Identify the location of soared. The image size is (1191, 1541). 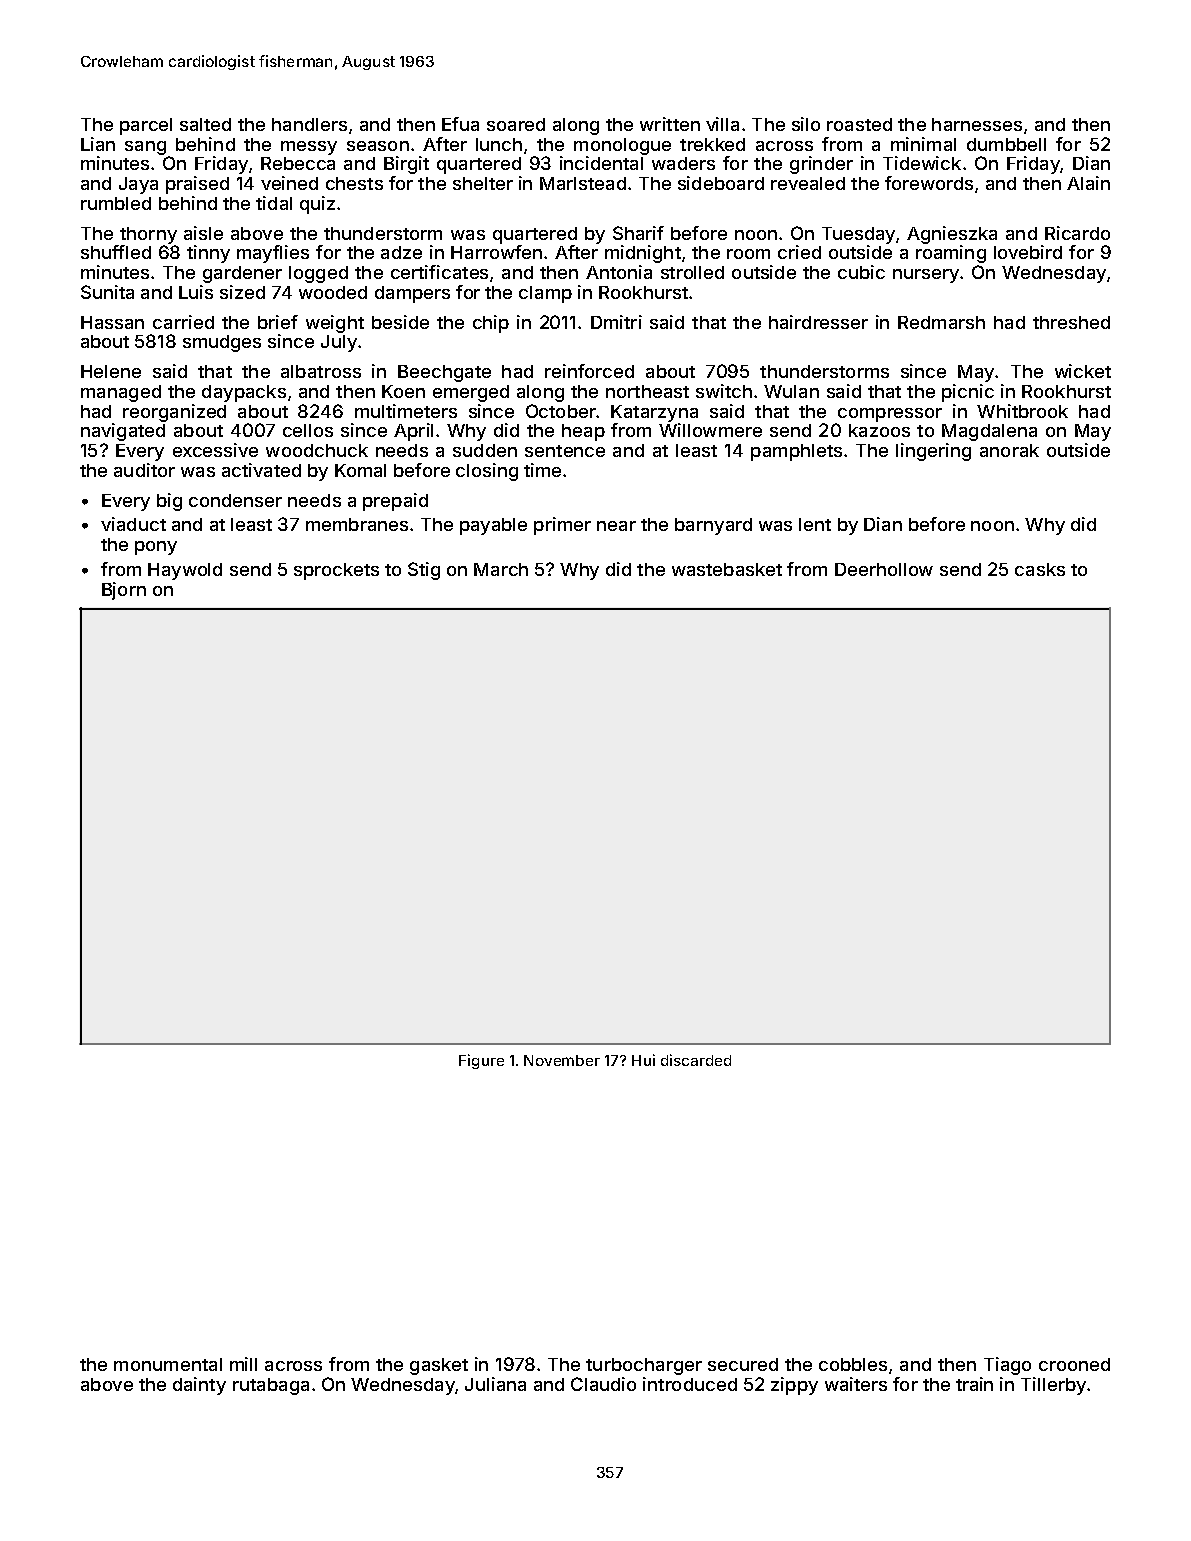
(516, 124).
